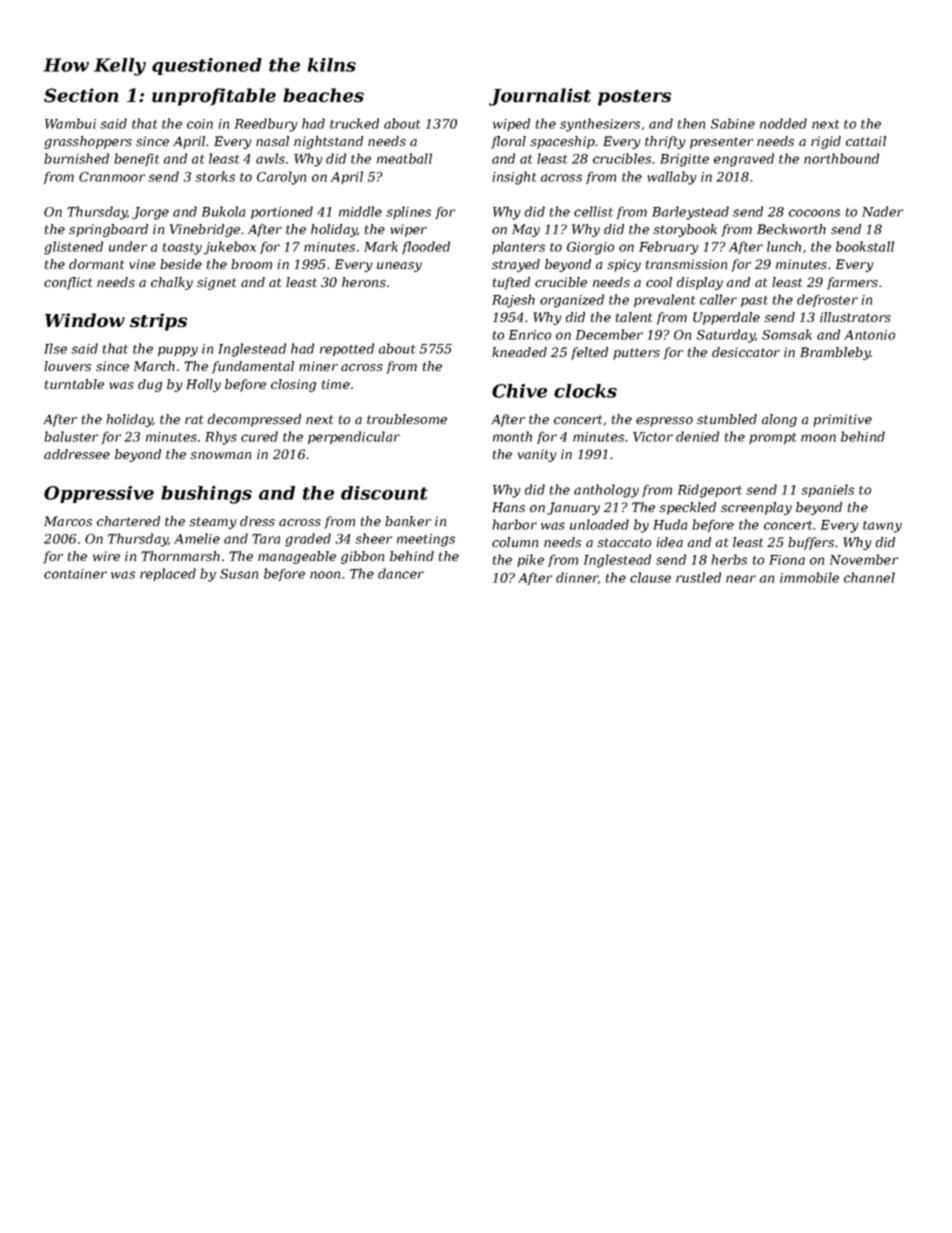  Describe the element at coordinates (783, 123) in the image. I see `nodded` at that location.
